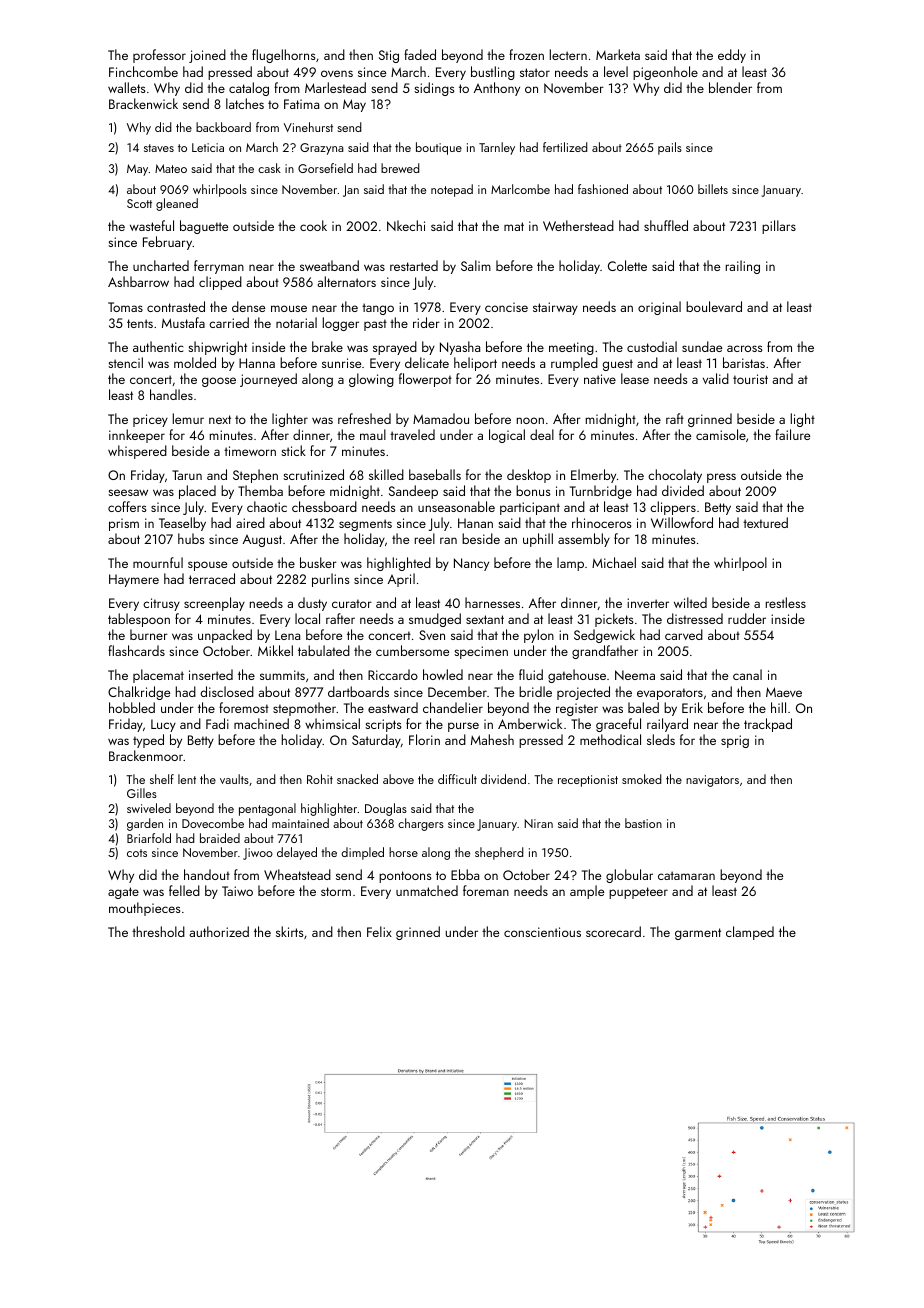 The width and height of the page is (924, 1308). Describe the element at coordinates (406, 225) in the page. I see `Nkechi` at that location.
